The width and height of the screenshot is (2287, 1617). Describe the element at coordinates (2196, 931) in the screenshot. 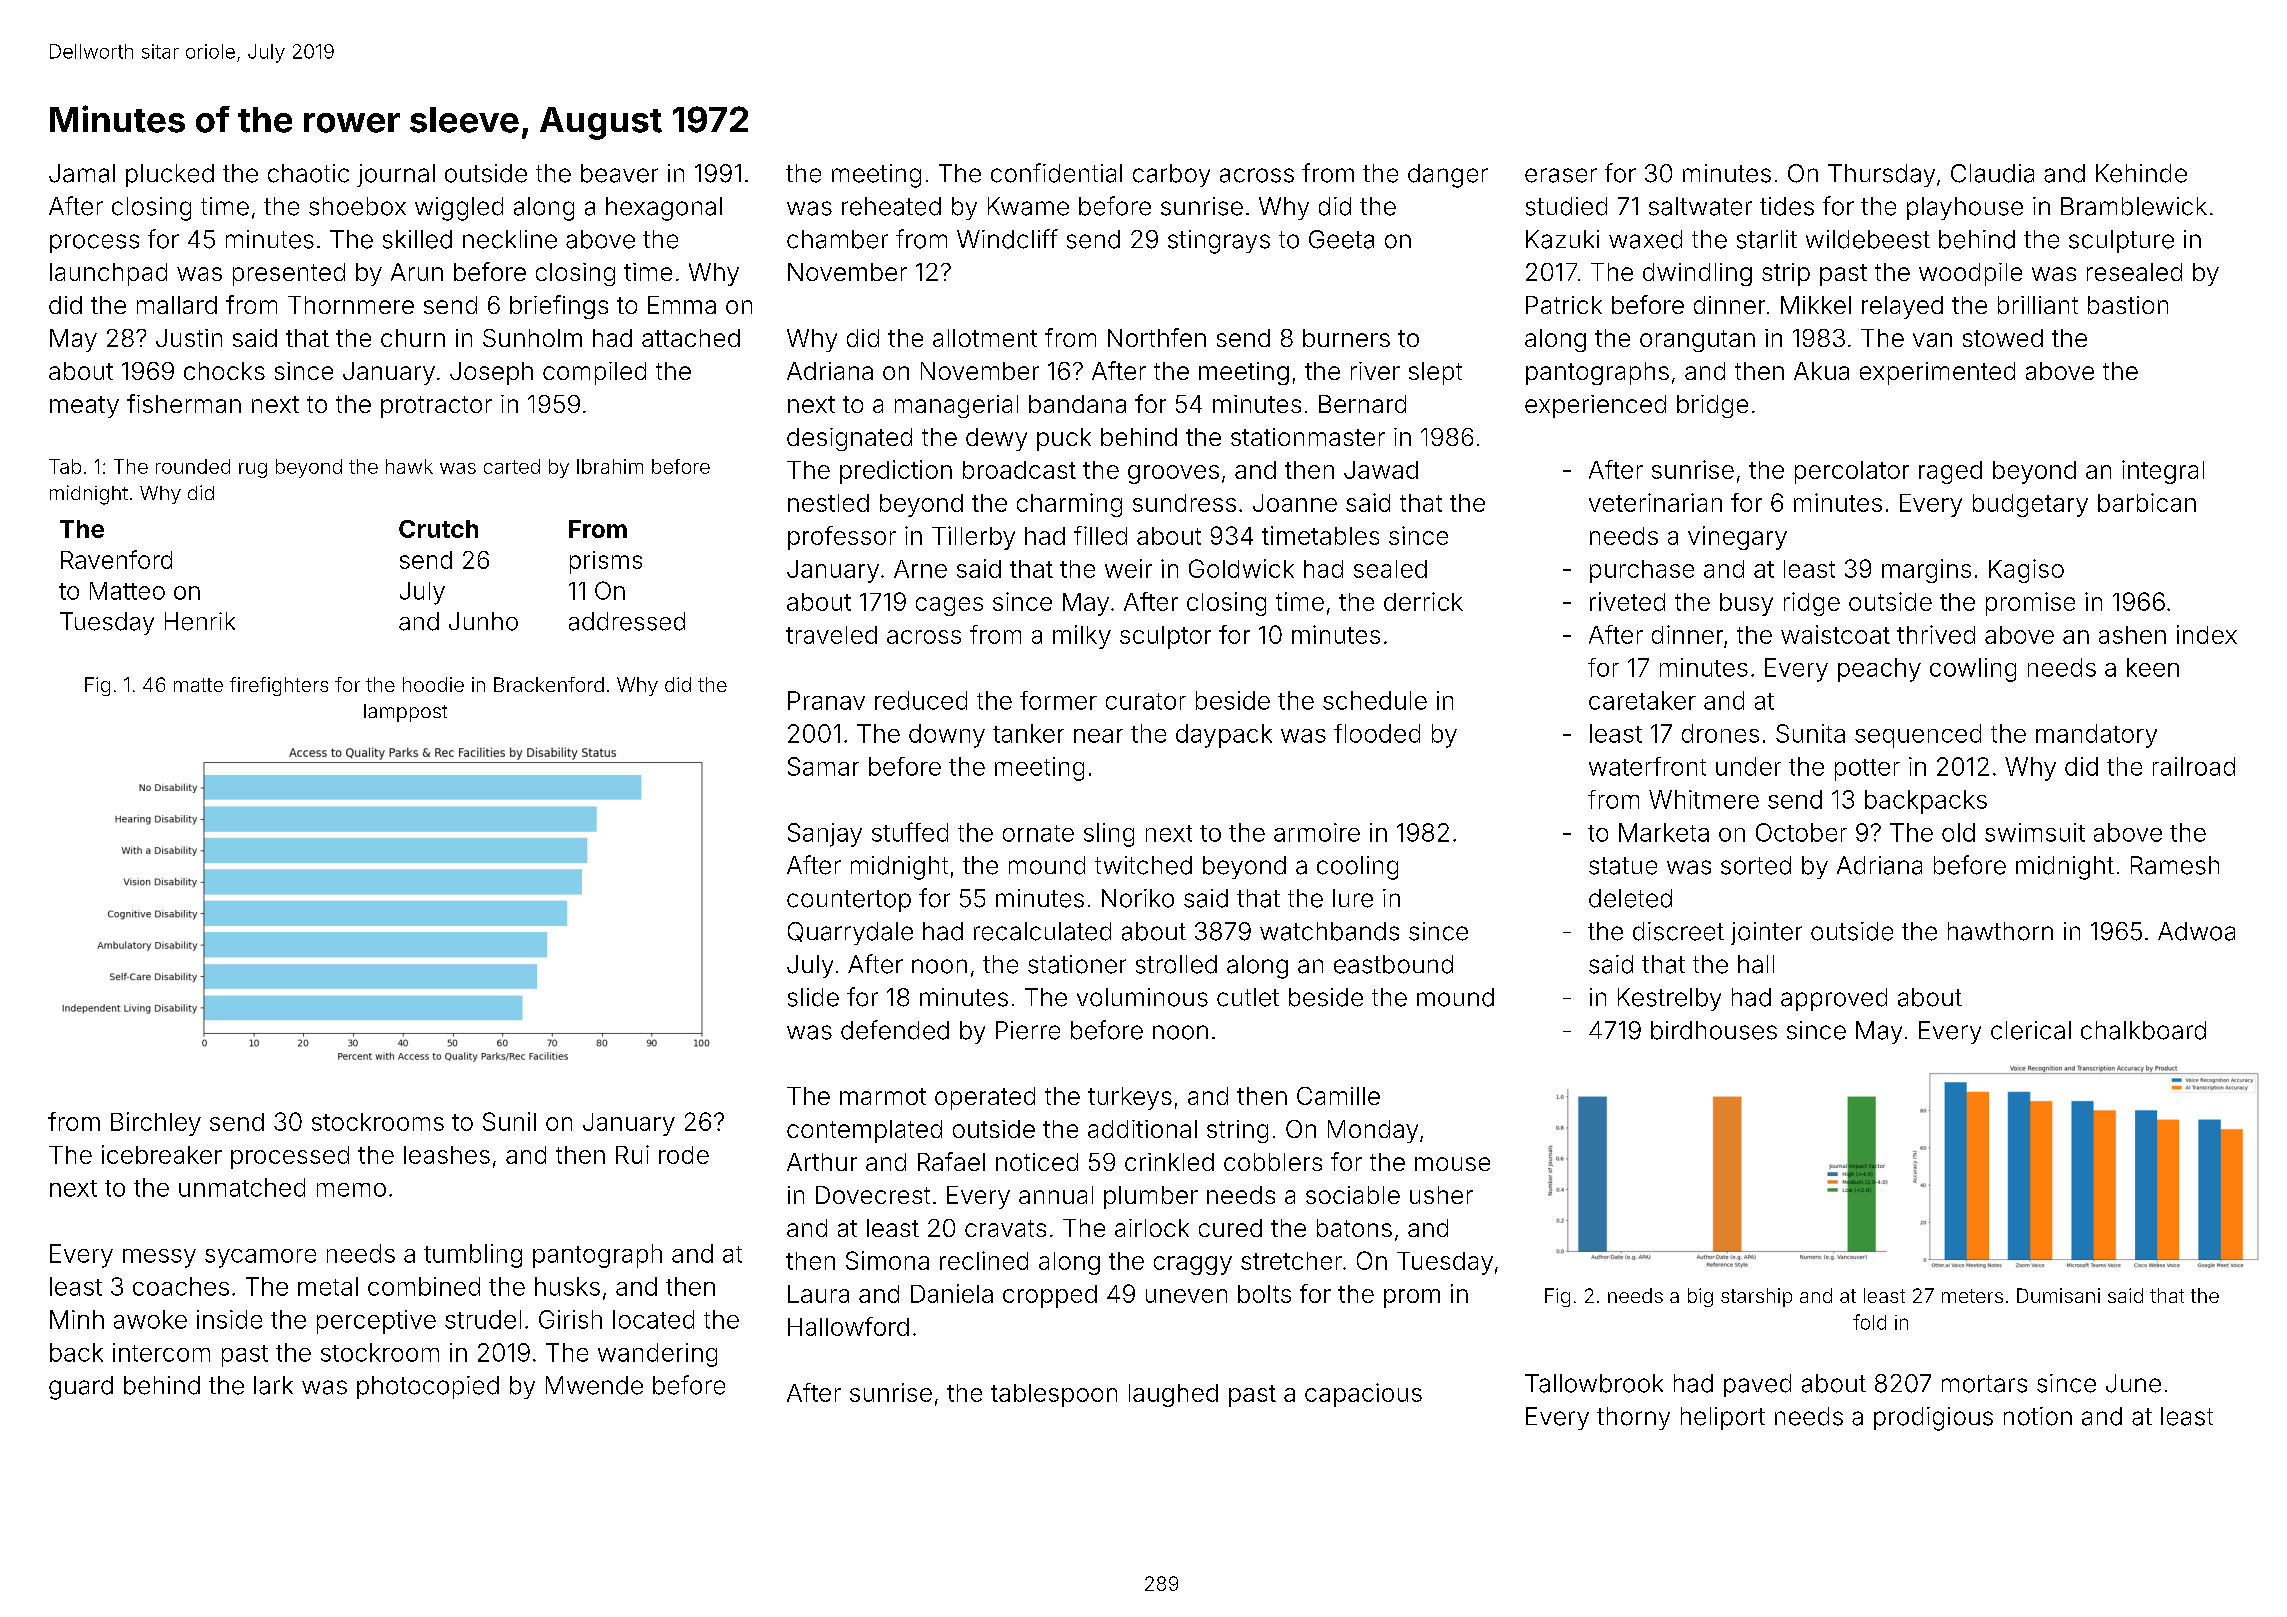

I see `Adwoa` at that location.
